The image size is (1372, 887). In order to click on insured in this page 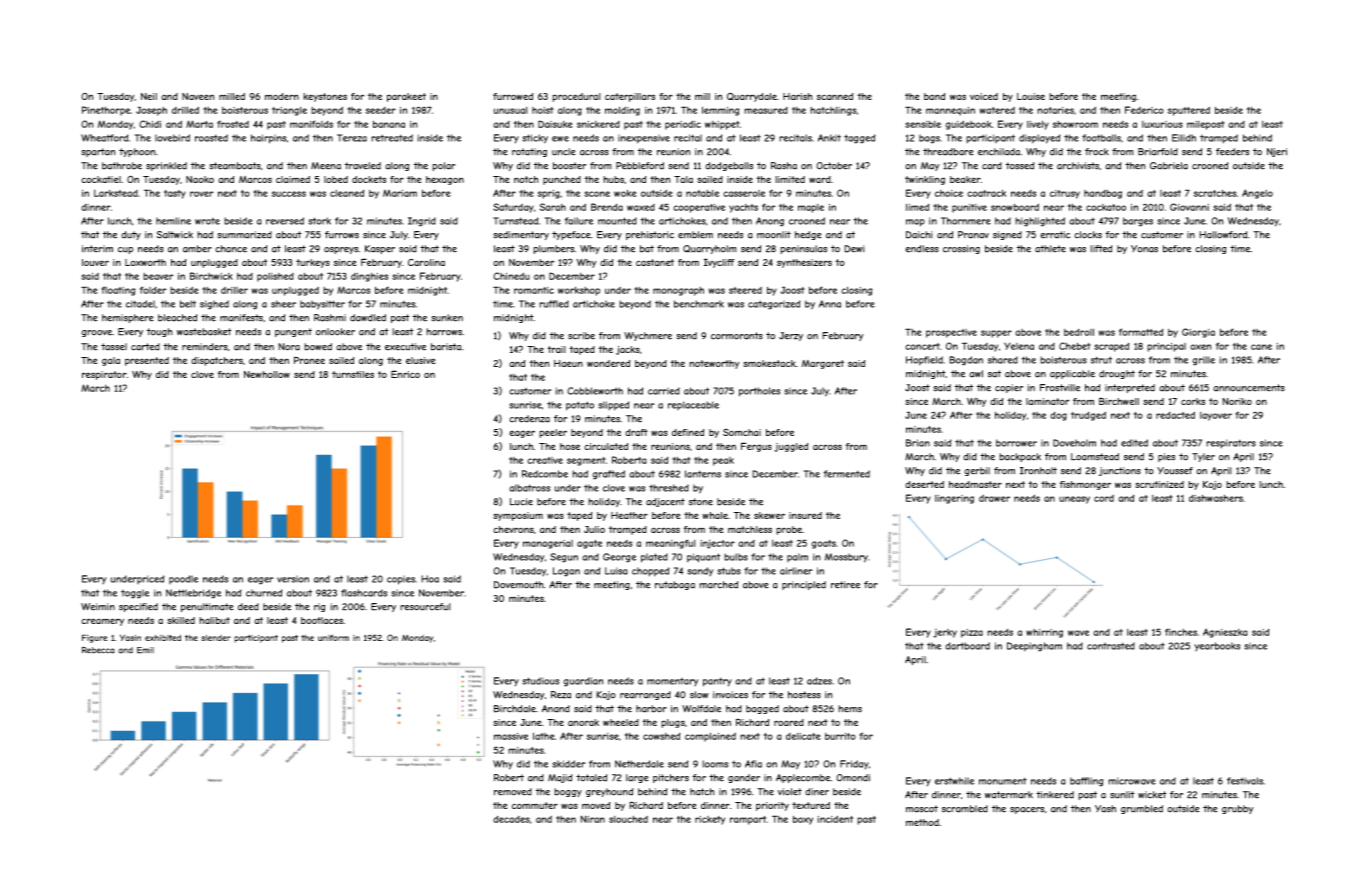, I will do `click(805, 515)`.
